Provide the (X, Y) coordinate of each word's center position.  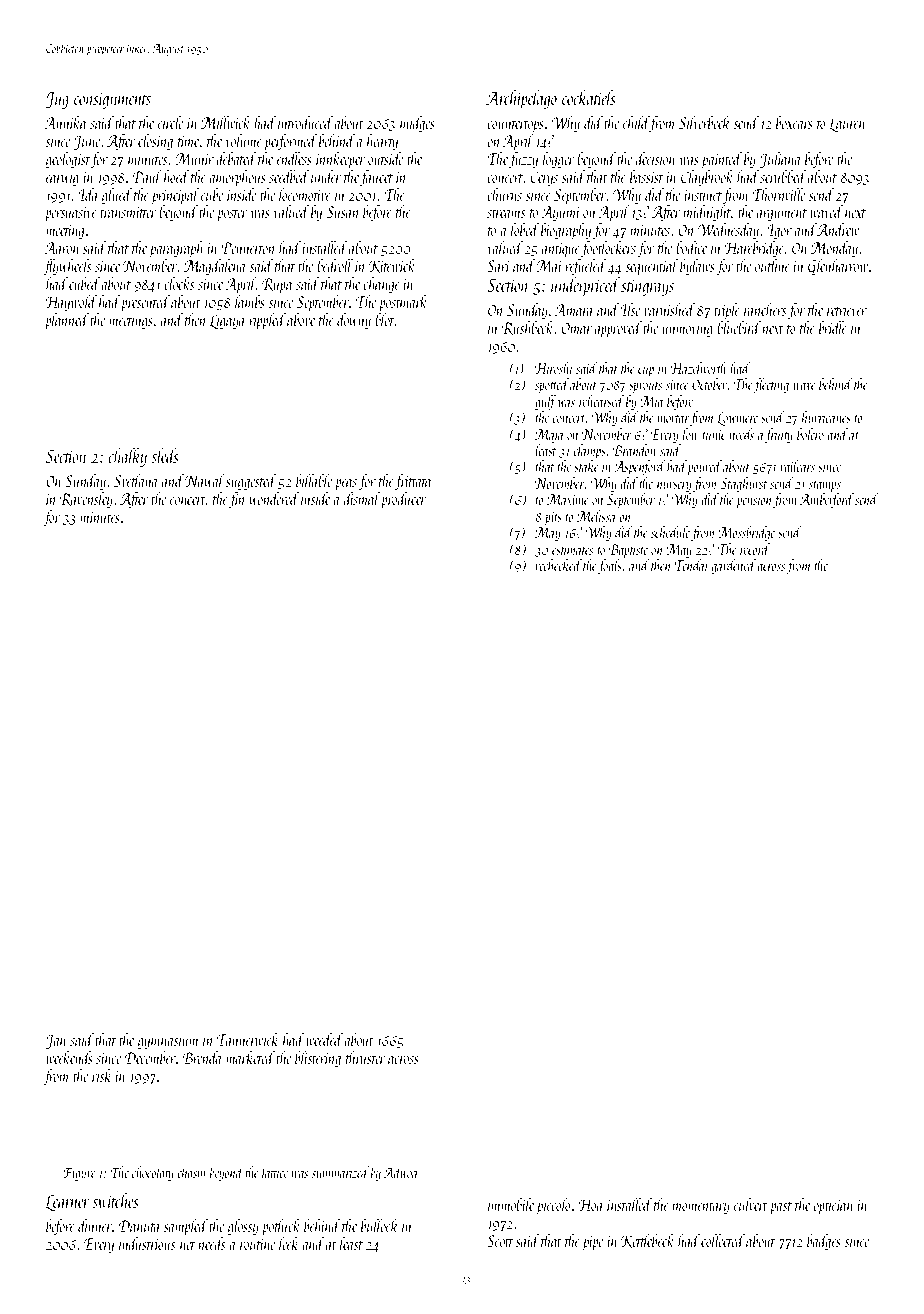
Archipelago (521, 99)
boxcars (794, 122)
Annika (65, 122)
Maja (549, 436)
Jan (56, 1041)
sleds (165, 455)
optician (833, 1207)
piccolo (553, 1206)
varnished (669, 309)
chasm (191, 1172)
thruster (366, 1057)
